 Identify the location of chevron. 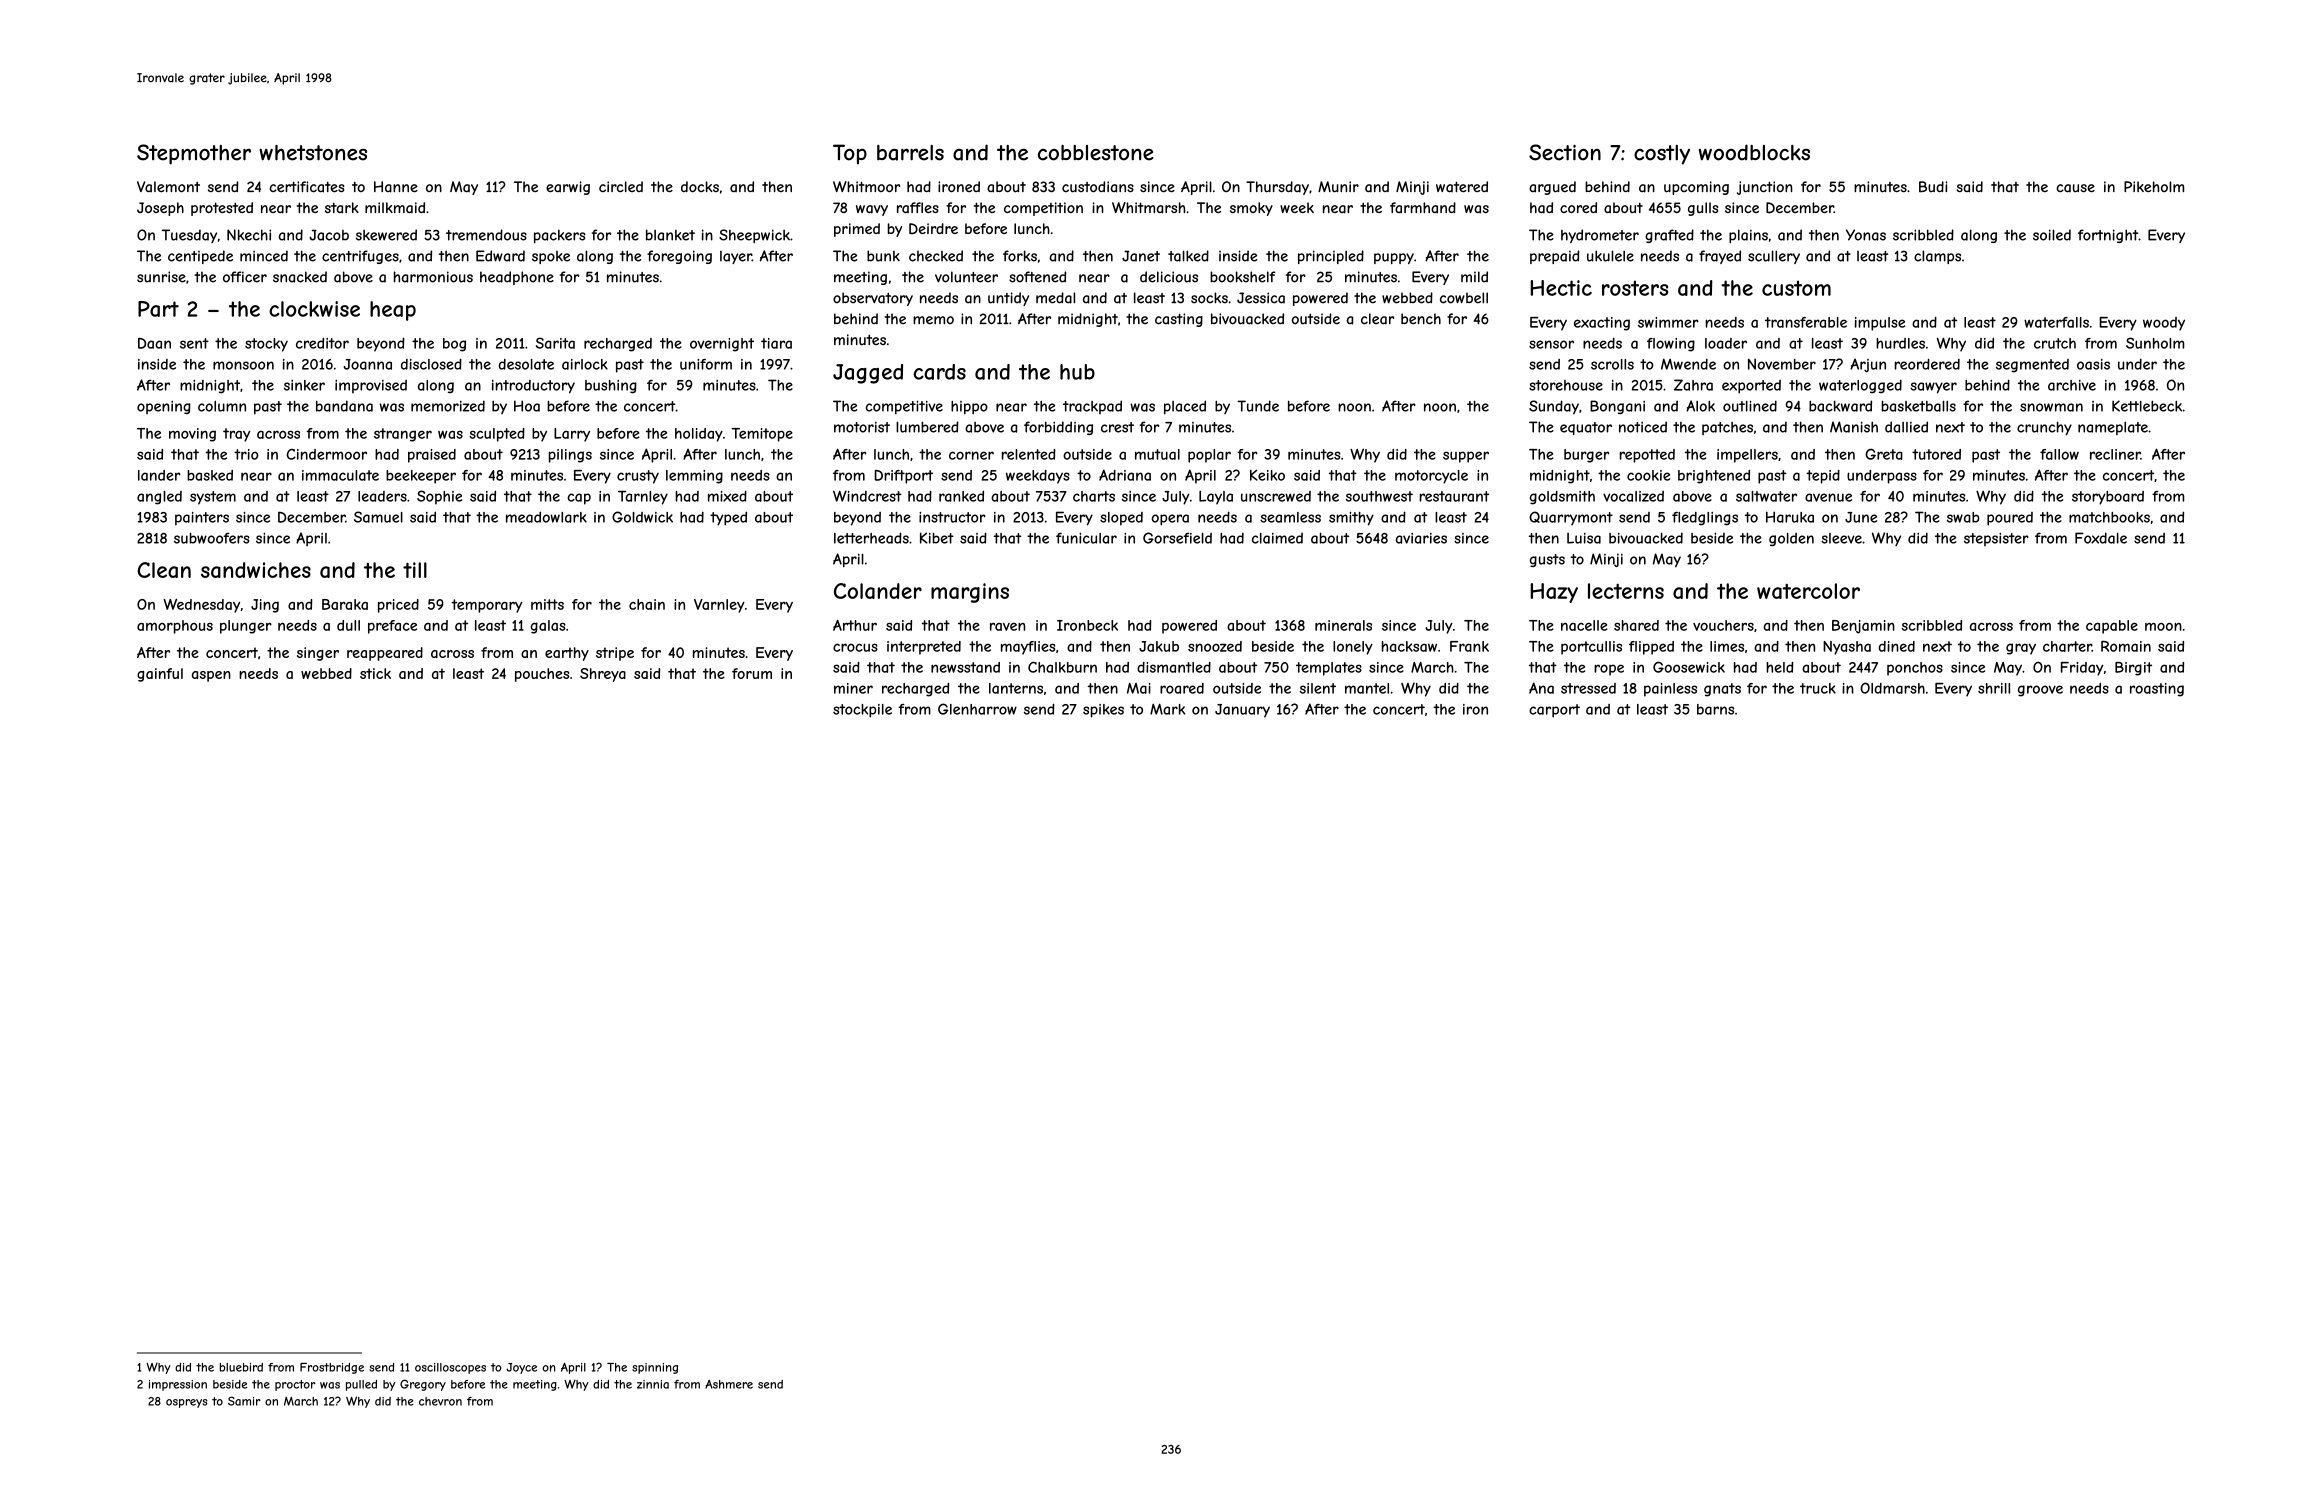
(440, 1401).
